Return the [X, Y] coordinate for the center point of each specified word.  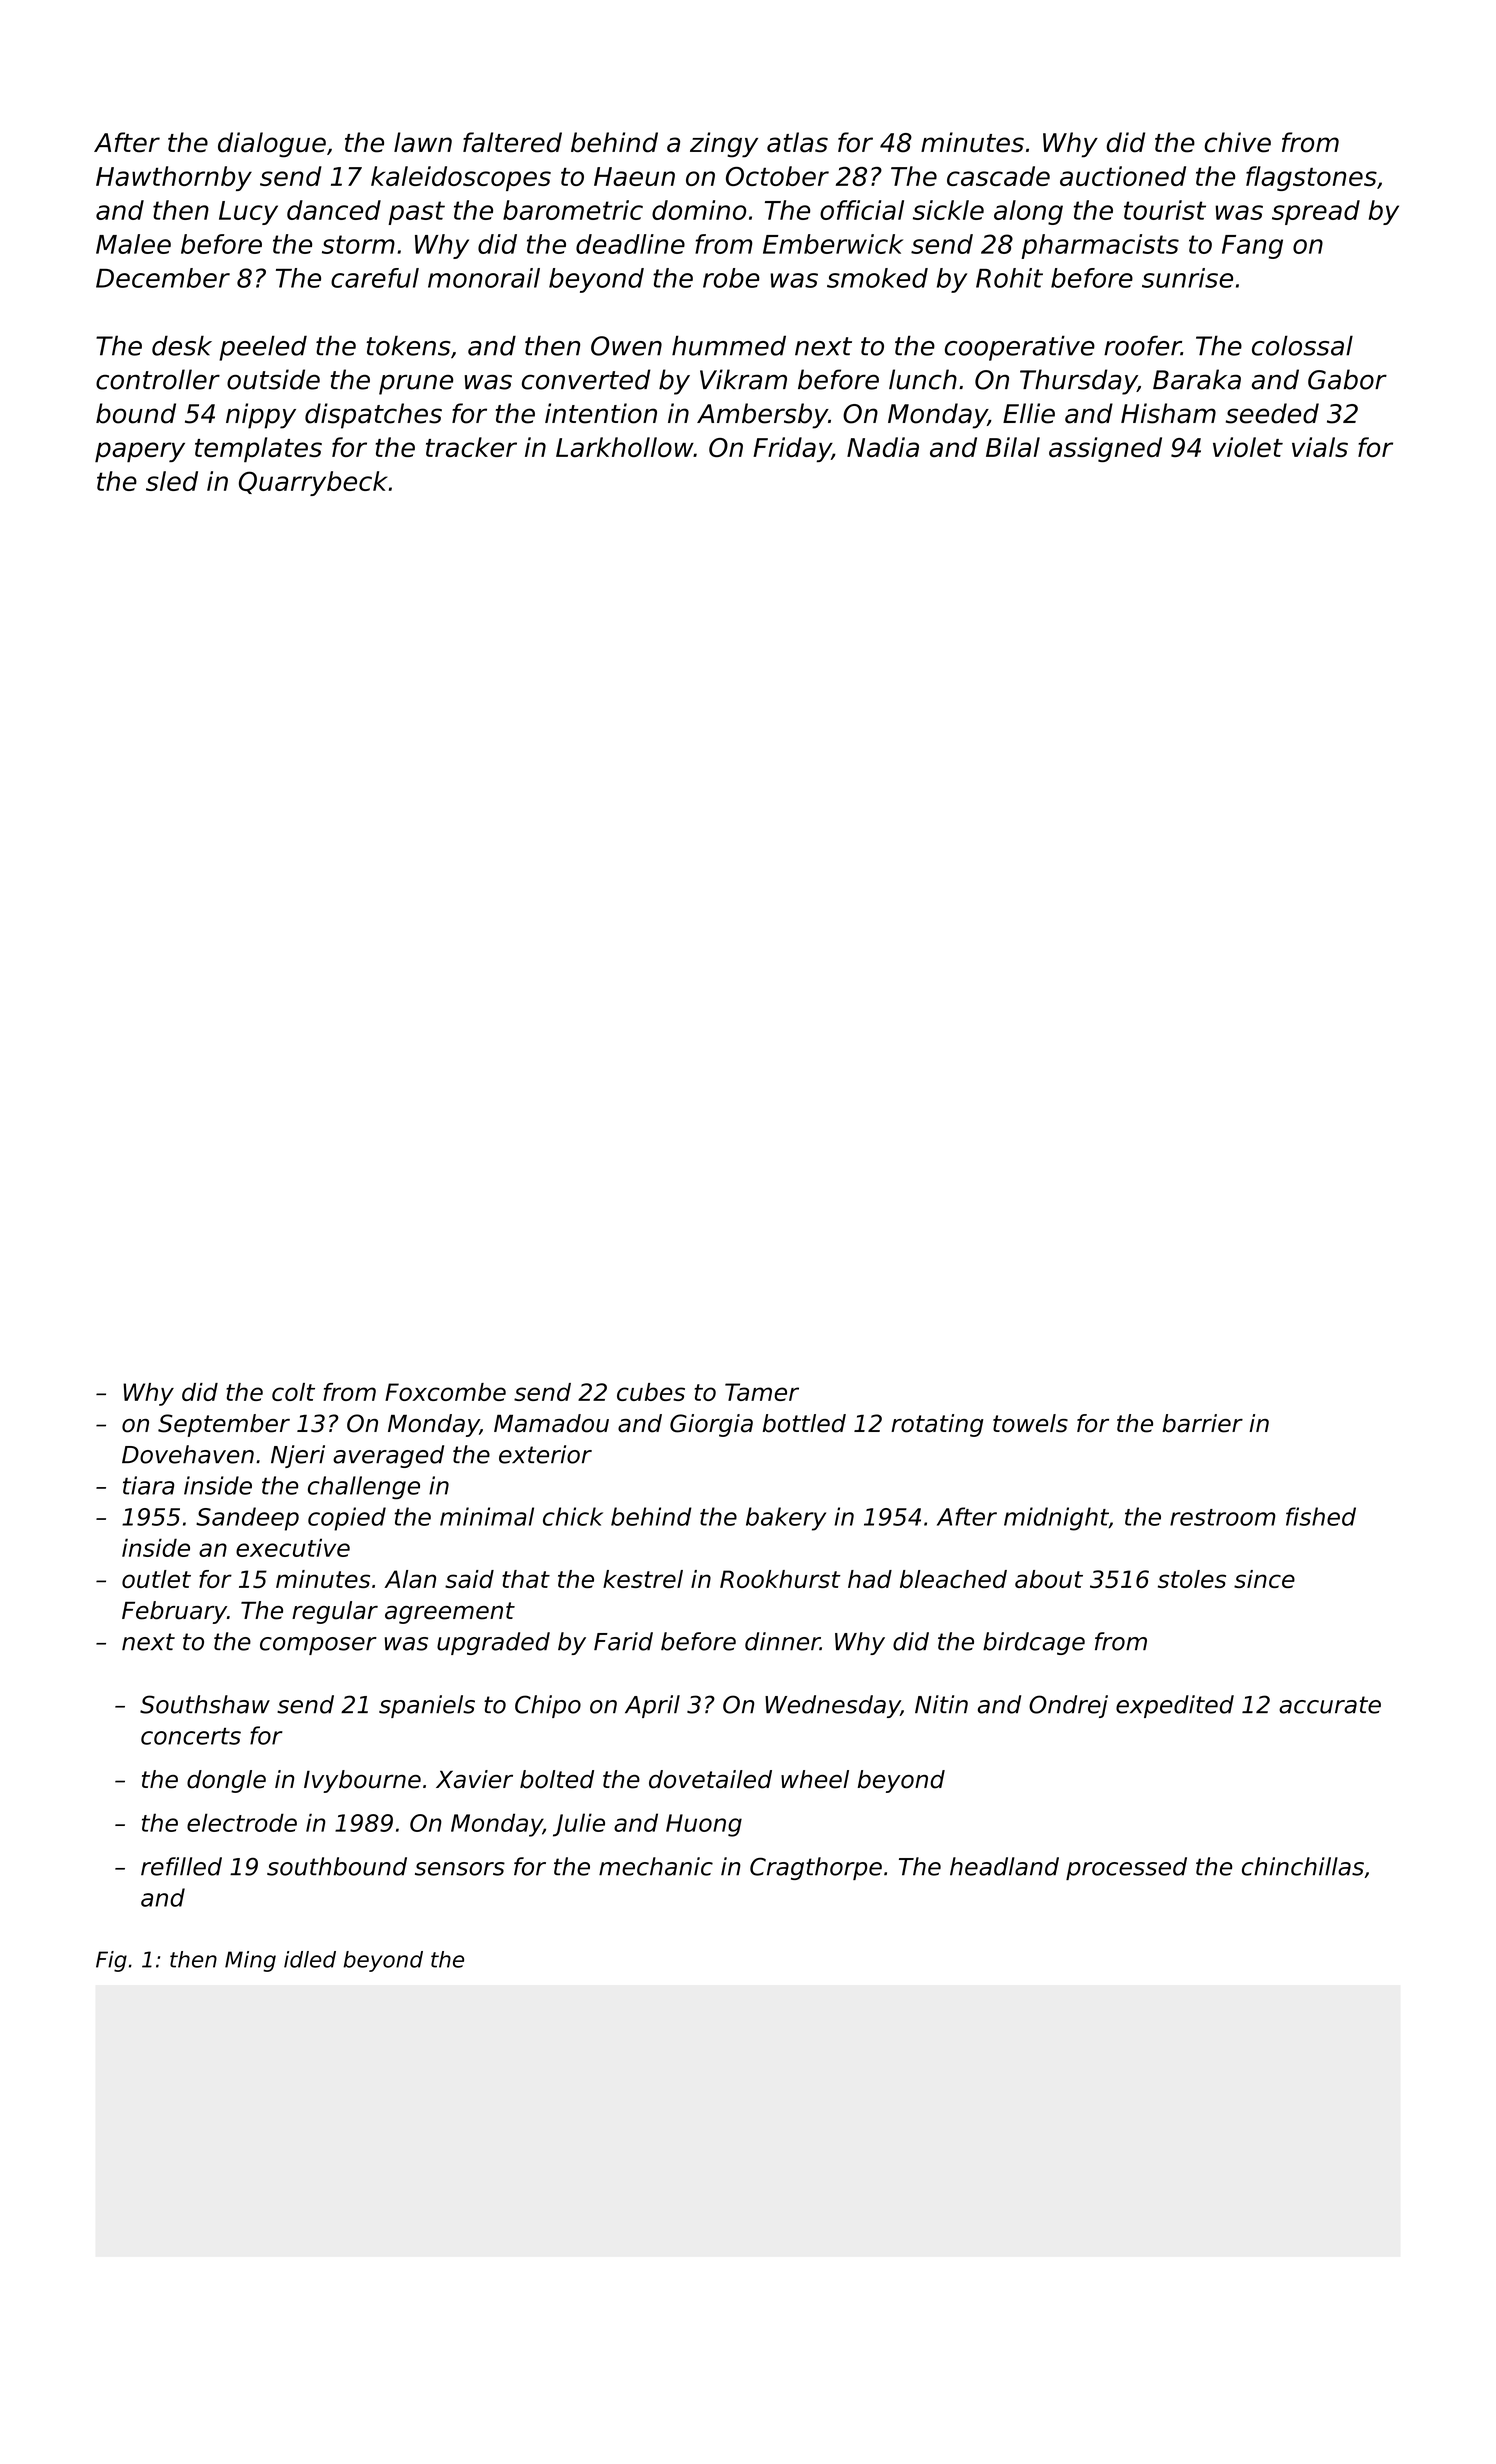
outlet [156, 1579]
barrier [1202, 1423]
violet [1248, 447]
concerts [191, 1736]
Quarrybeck [313, 483]
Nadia [883, 447]
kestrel [643, 1579]
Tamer [762, 1392]
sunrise [1187, 278]
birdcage [1034, 1643]
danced [334, 210]
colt [293, 1392]
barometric [573, 210]
